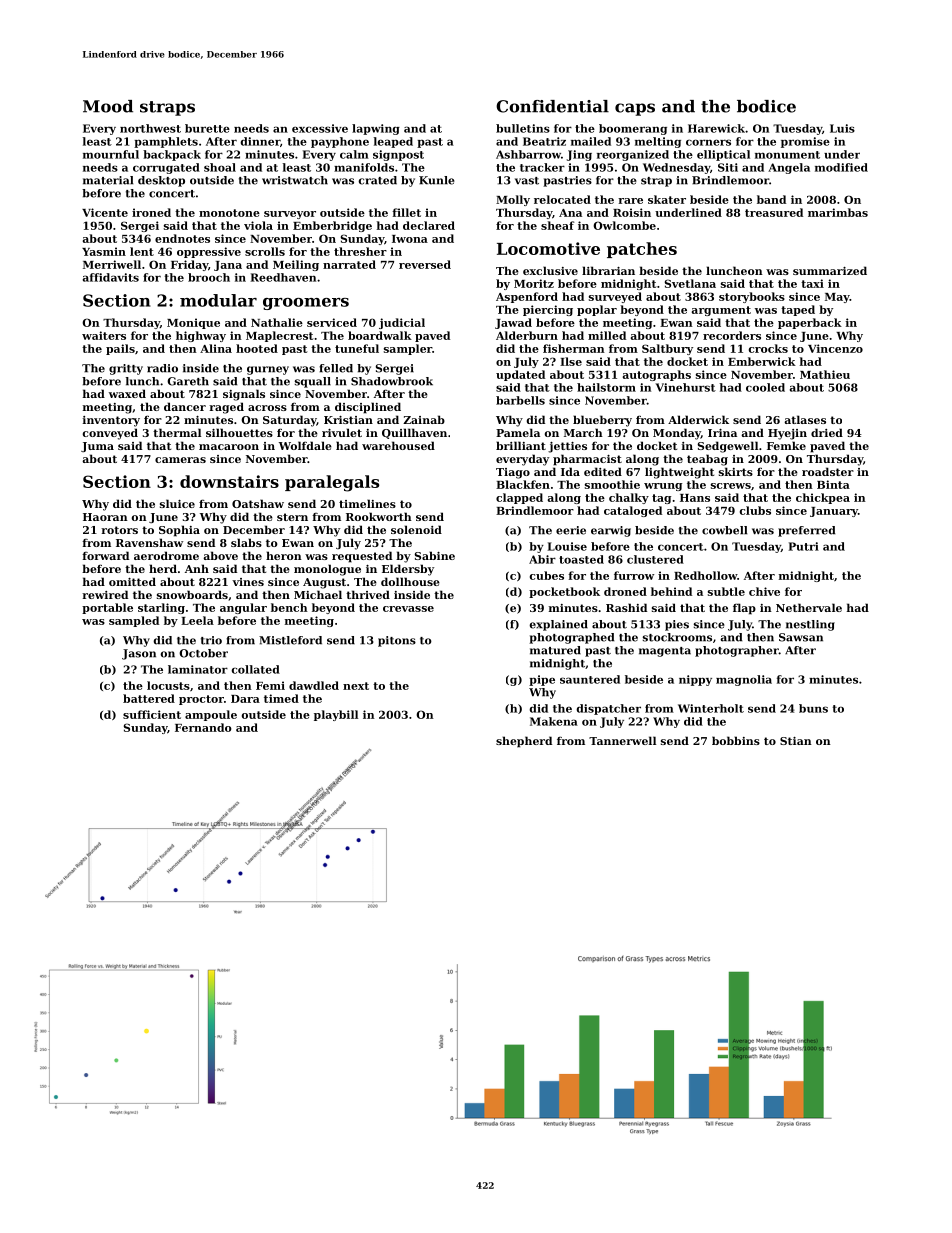 The image size is (952, 1233). What do you see at coordinates (108, 106) in the document?
I see `Mood` at bounding box center [108, 106].
